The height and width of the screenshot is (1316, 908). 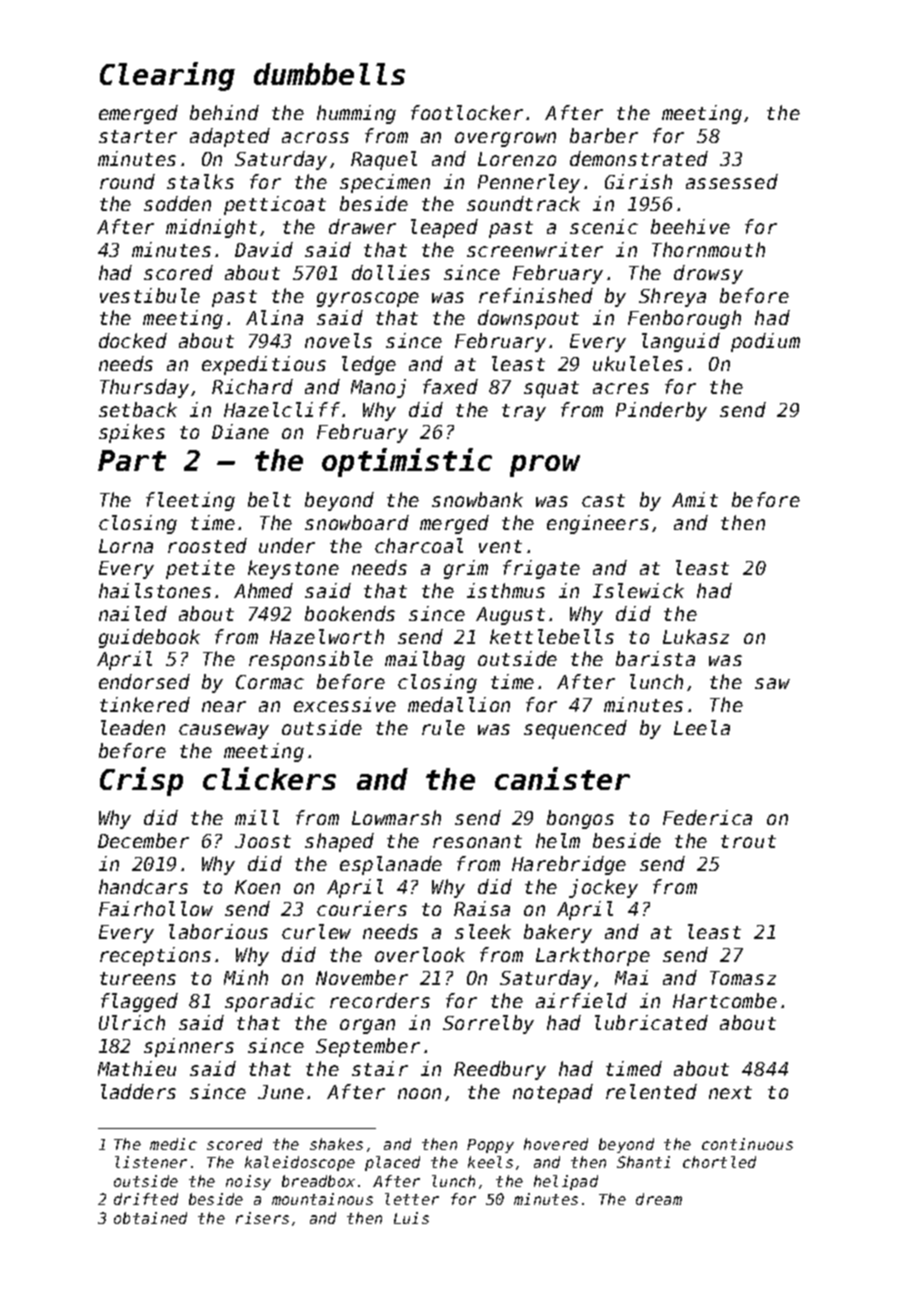 I want to click on engineers, so click(x=598, y=524).
